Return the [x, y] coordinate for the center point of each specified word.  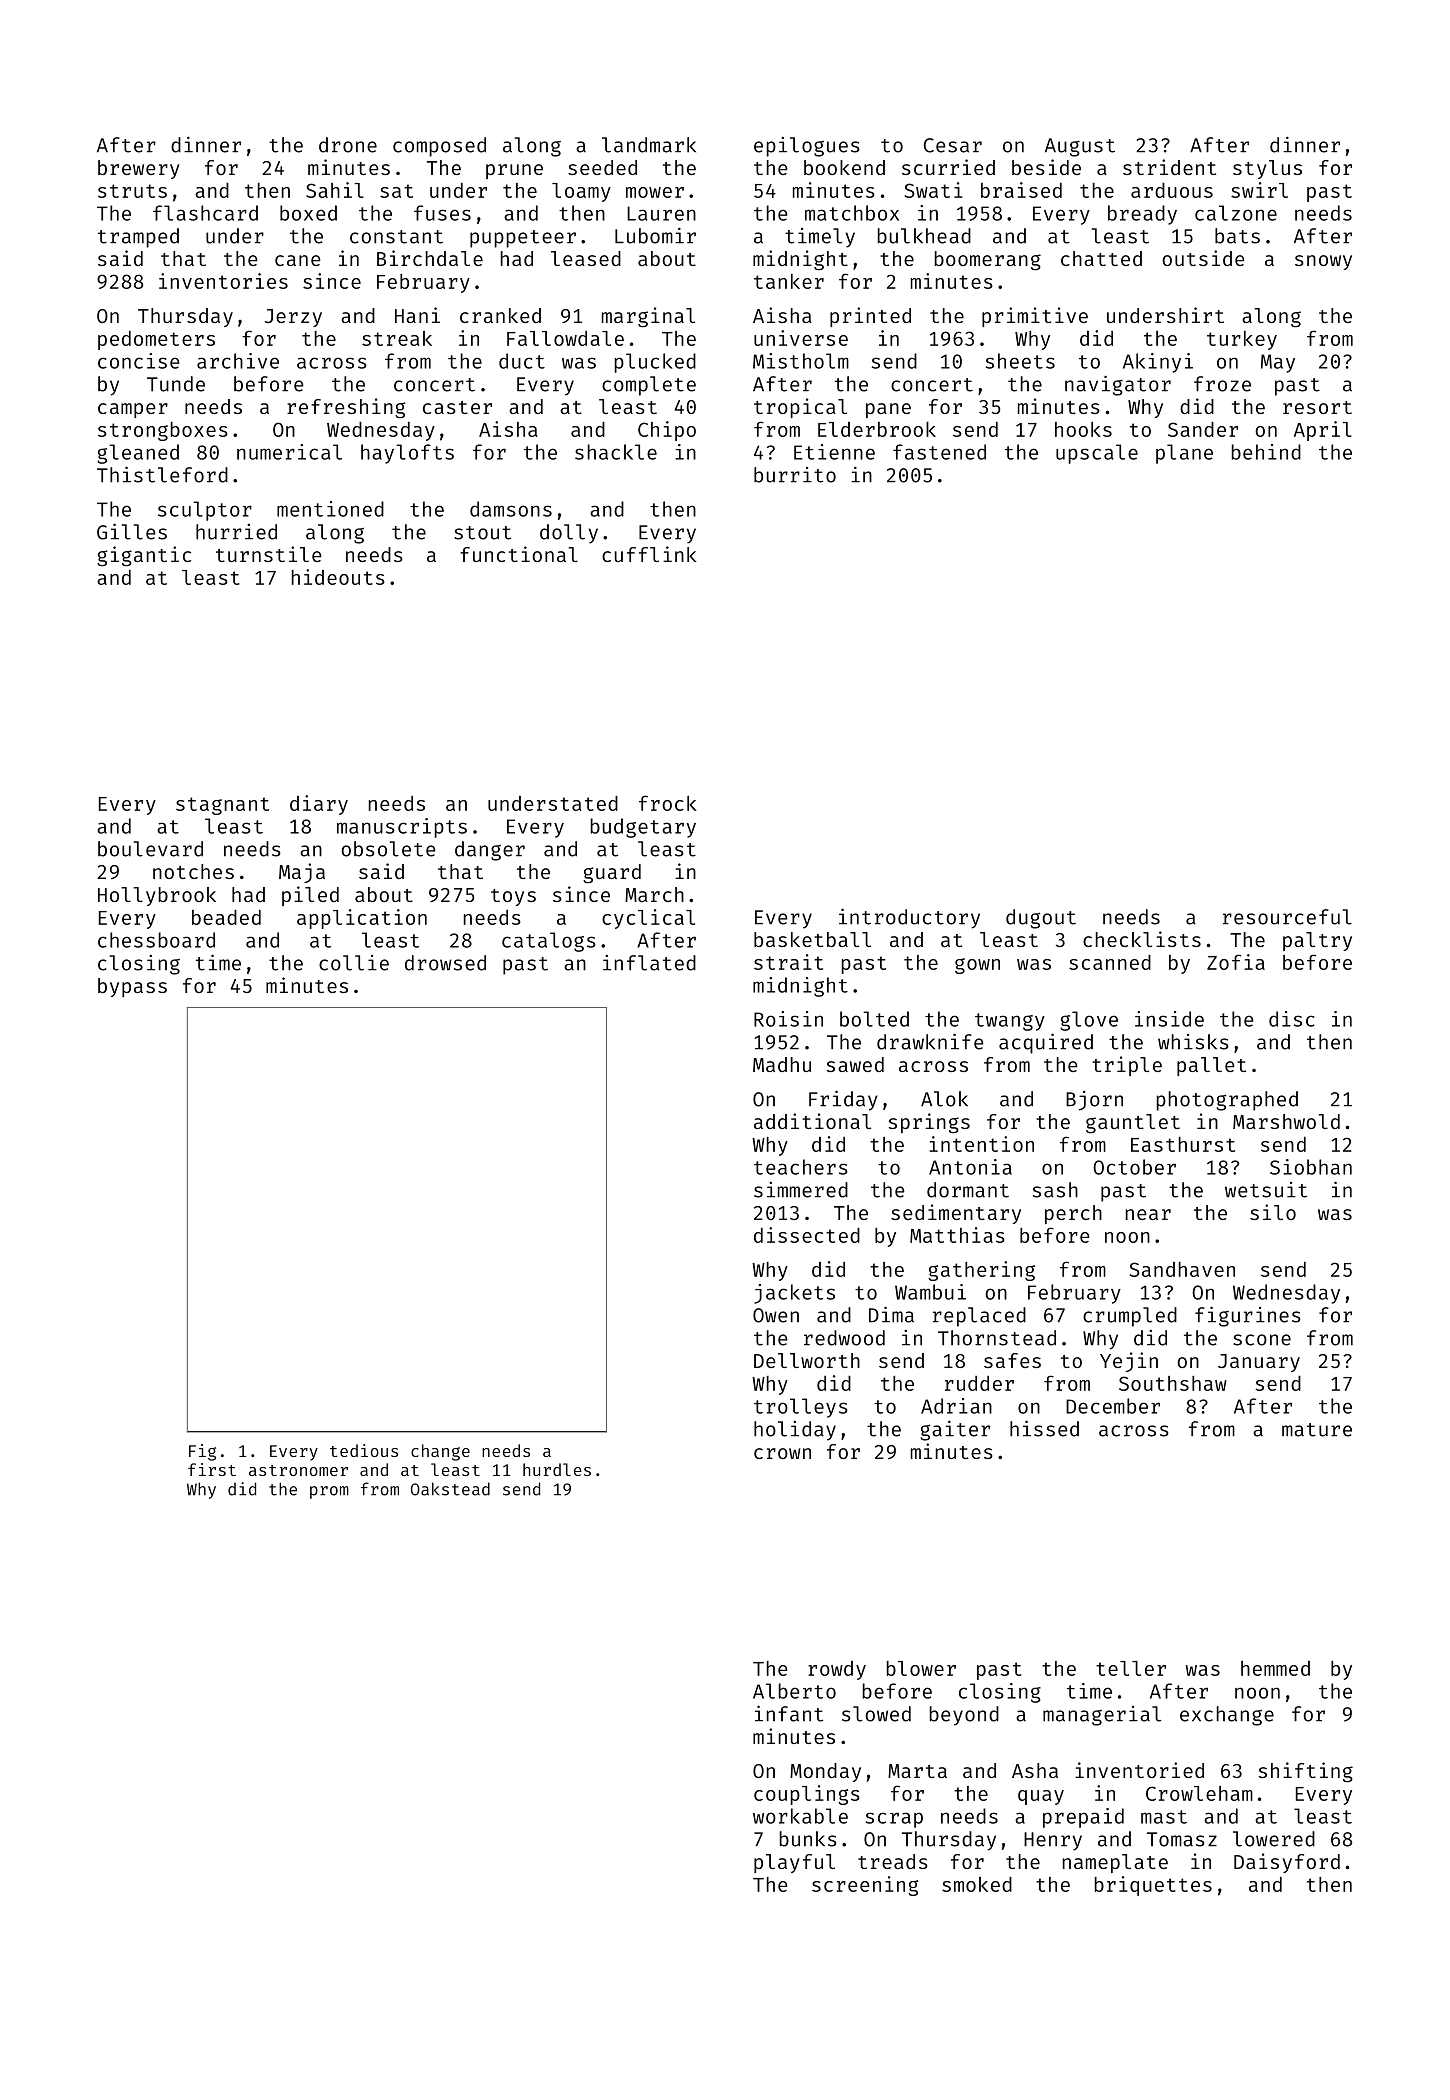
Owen [776, 1315]
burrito [795, 475]
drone [348, 145]
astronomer [298, 1470]
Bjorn [1094, 1101]
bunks [808, 1839]
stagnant [222, 806]
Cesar [953, 145]
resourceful [1287, 917]
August [1080, 147]
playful [794, 1863]
